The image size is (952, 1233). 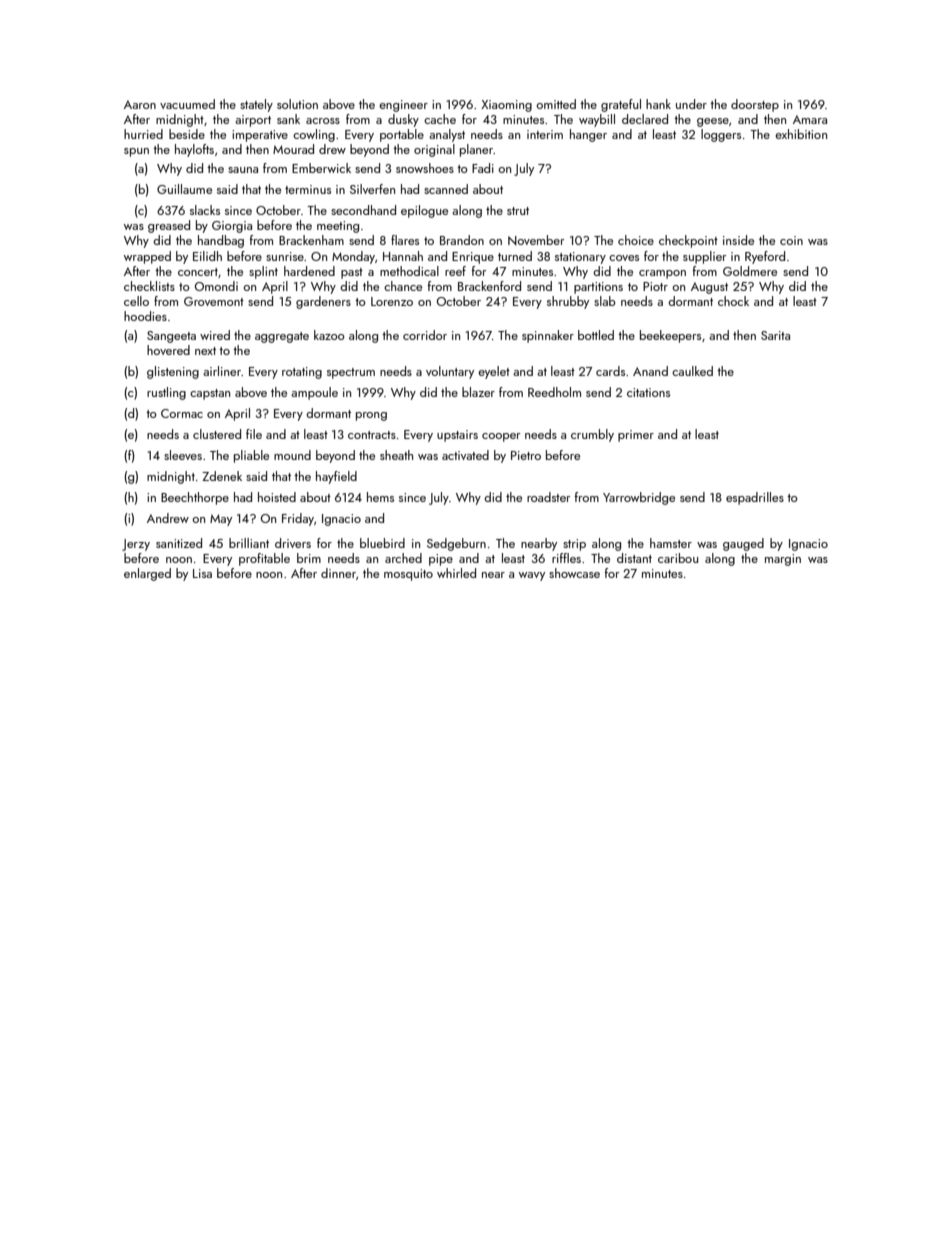 I want to click on Brackenford, so click(x=489, y=286).
